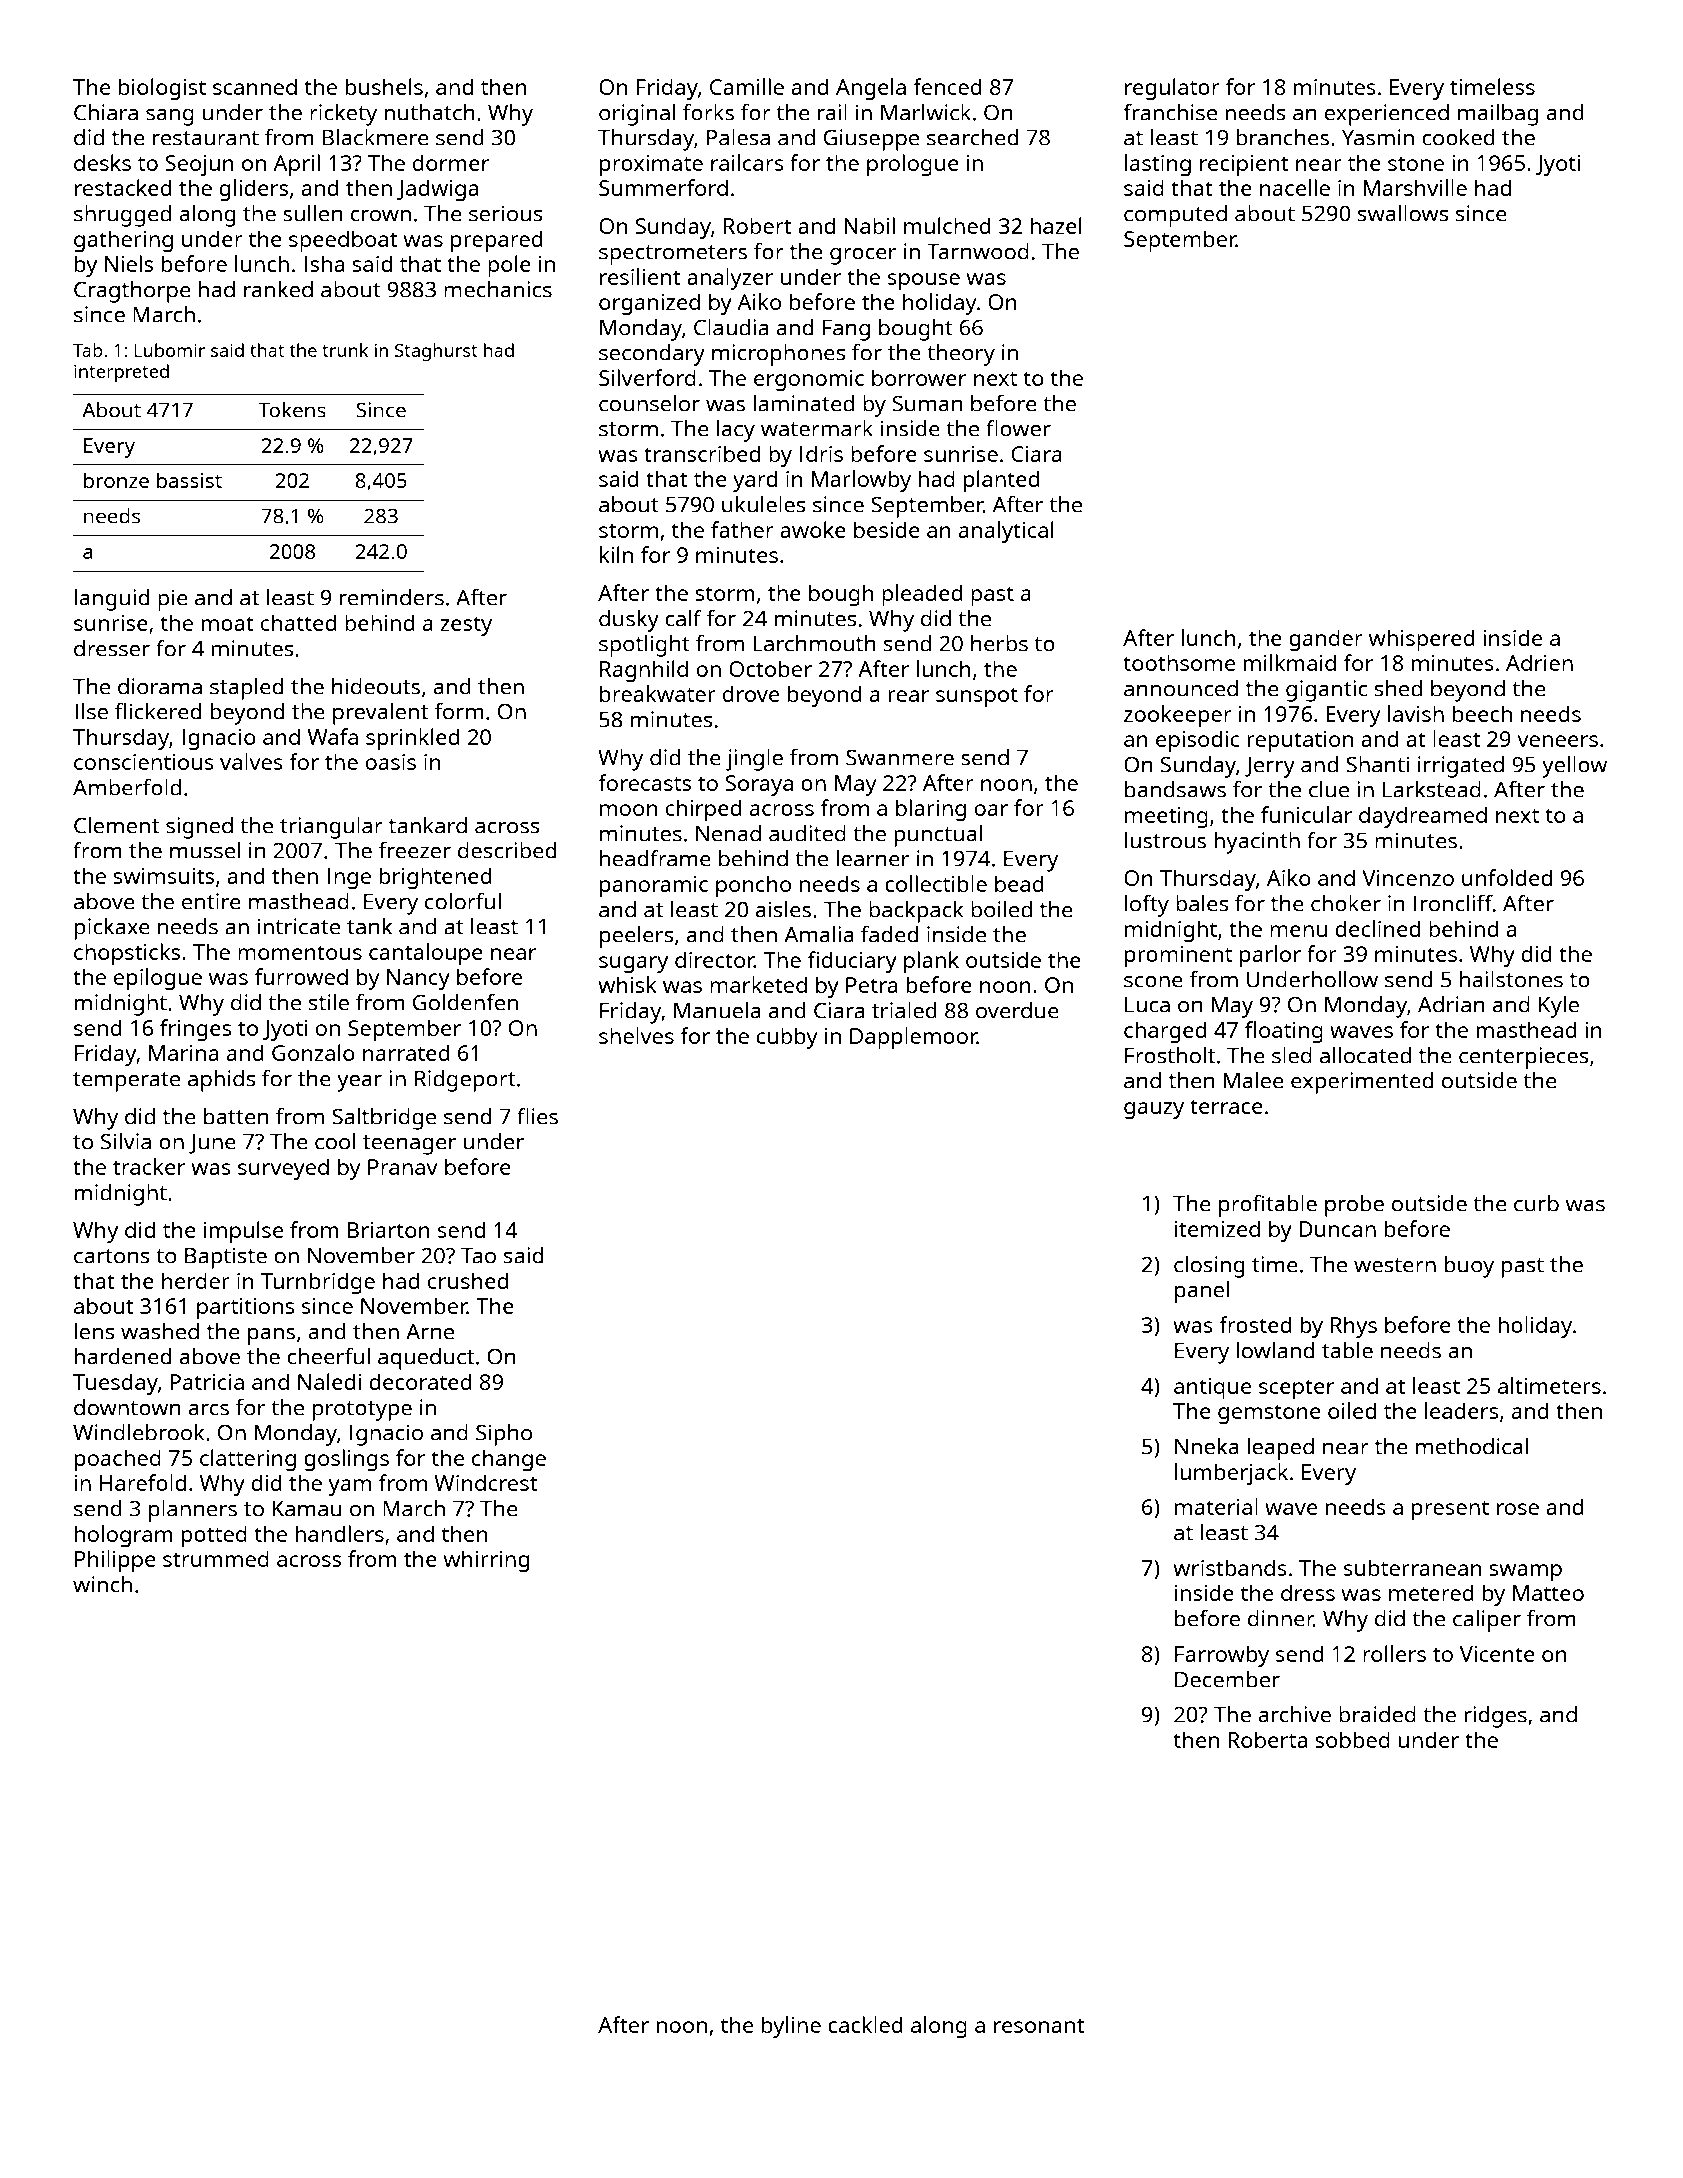 The height and width of the document is (2178, 1683). I want to click on byline, so click(791, 2027).
